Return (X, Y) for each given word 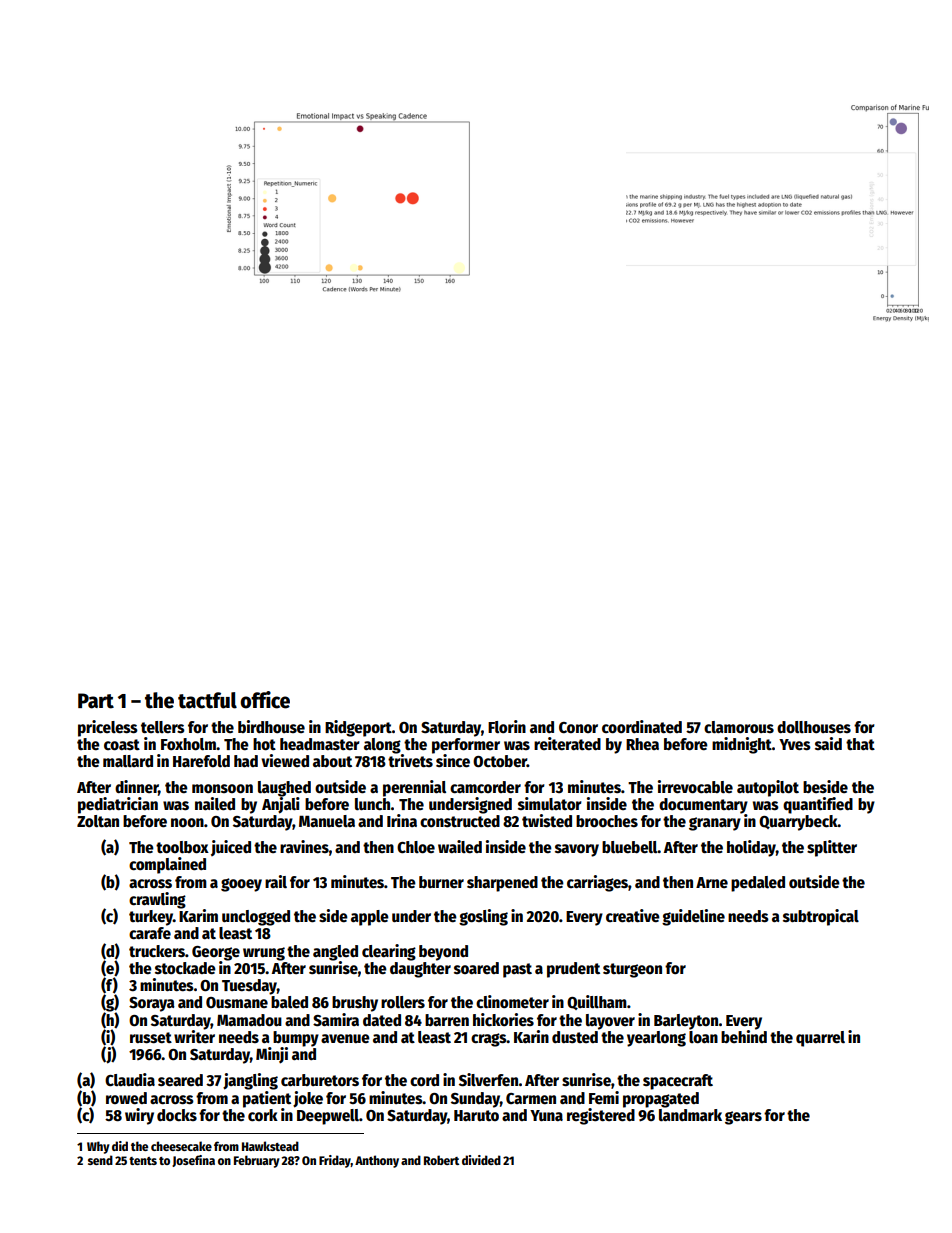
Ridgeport (358, 728)
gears (743, 1118)
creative (633, 916)
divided (481, 1160)
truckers (157, 951)
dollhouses (814, 727)
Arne (712, 882)
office (265, 700)
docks (177, 1115)
